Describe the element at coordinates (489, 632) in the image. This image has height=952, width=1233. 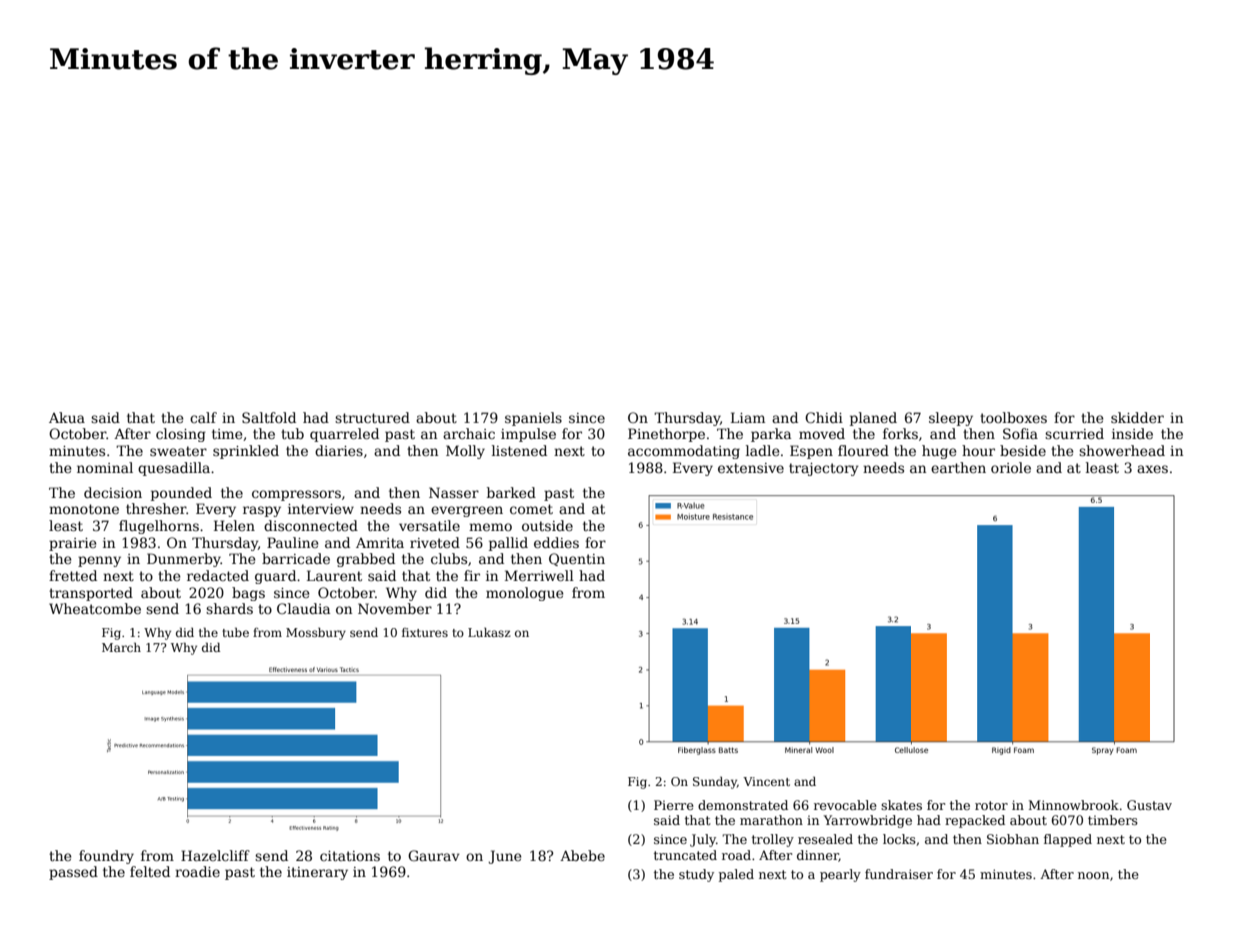
I see `Lukasz` at that location.
